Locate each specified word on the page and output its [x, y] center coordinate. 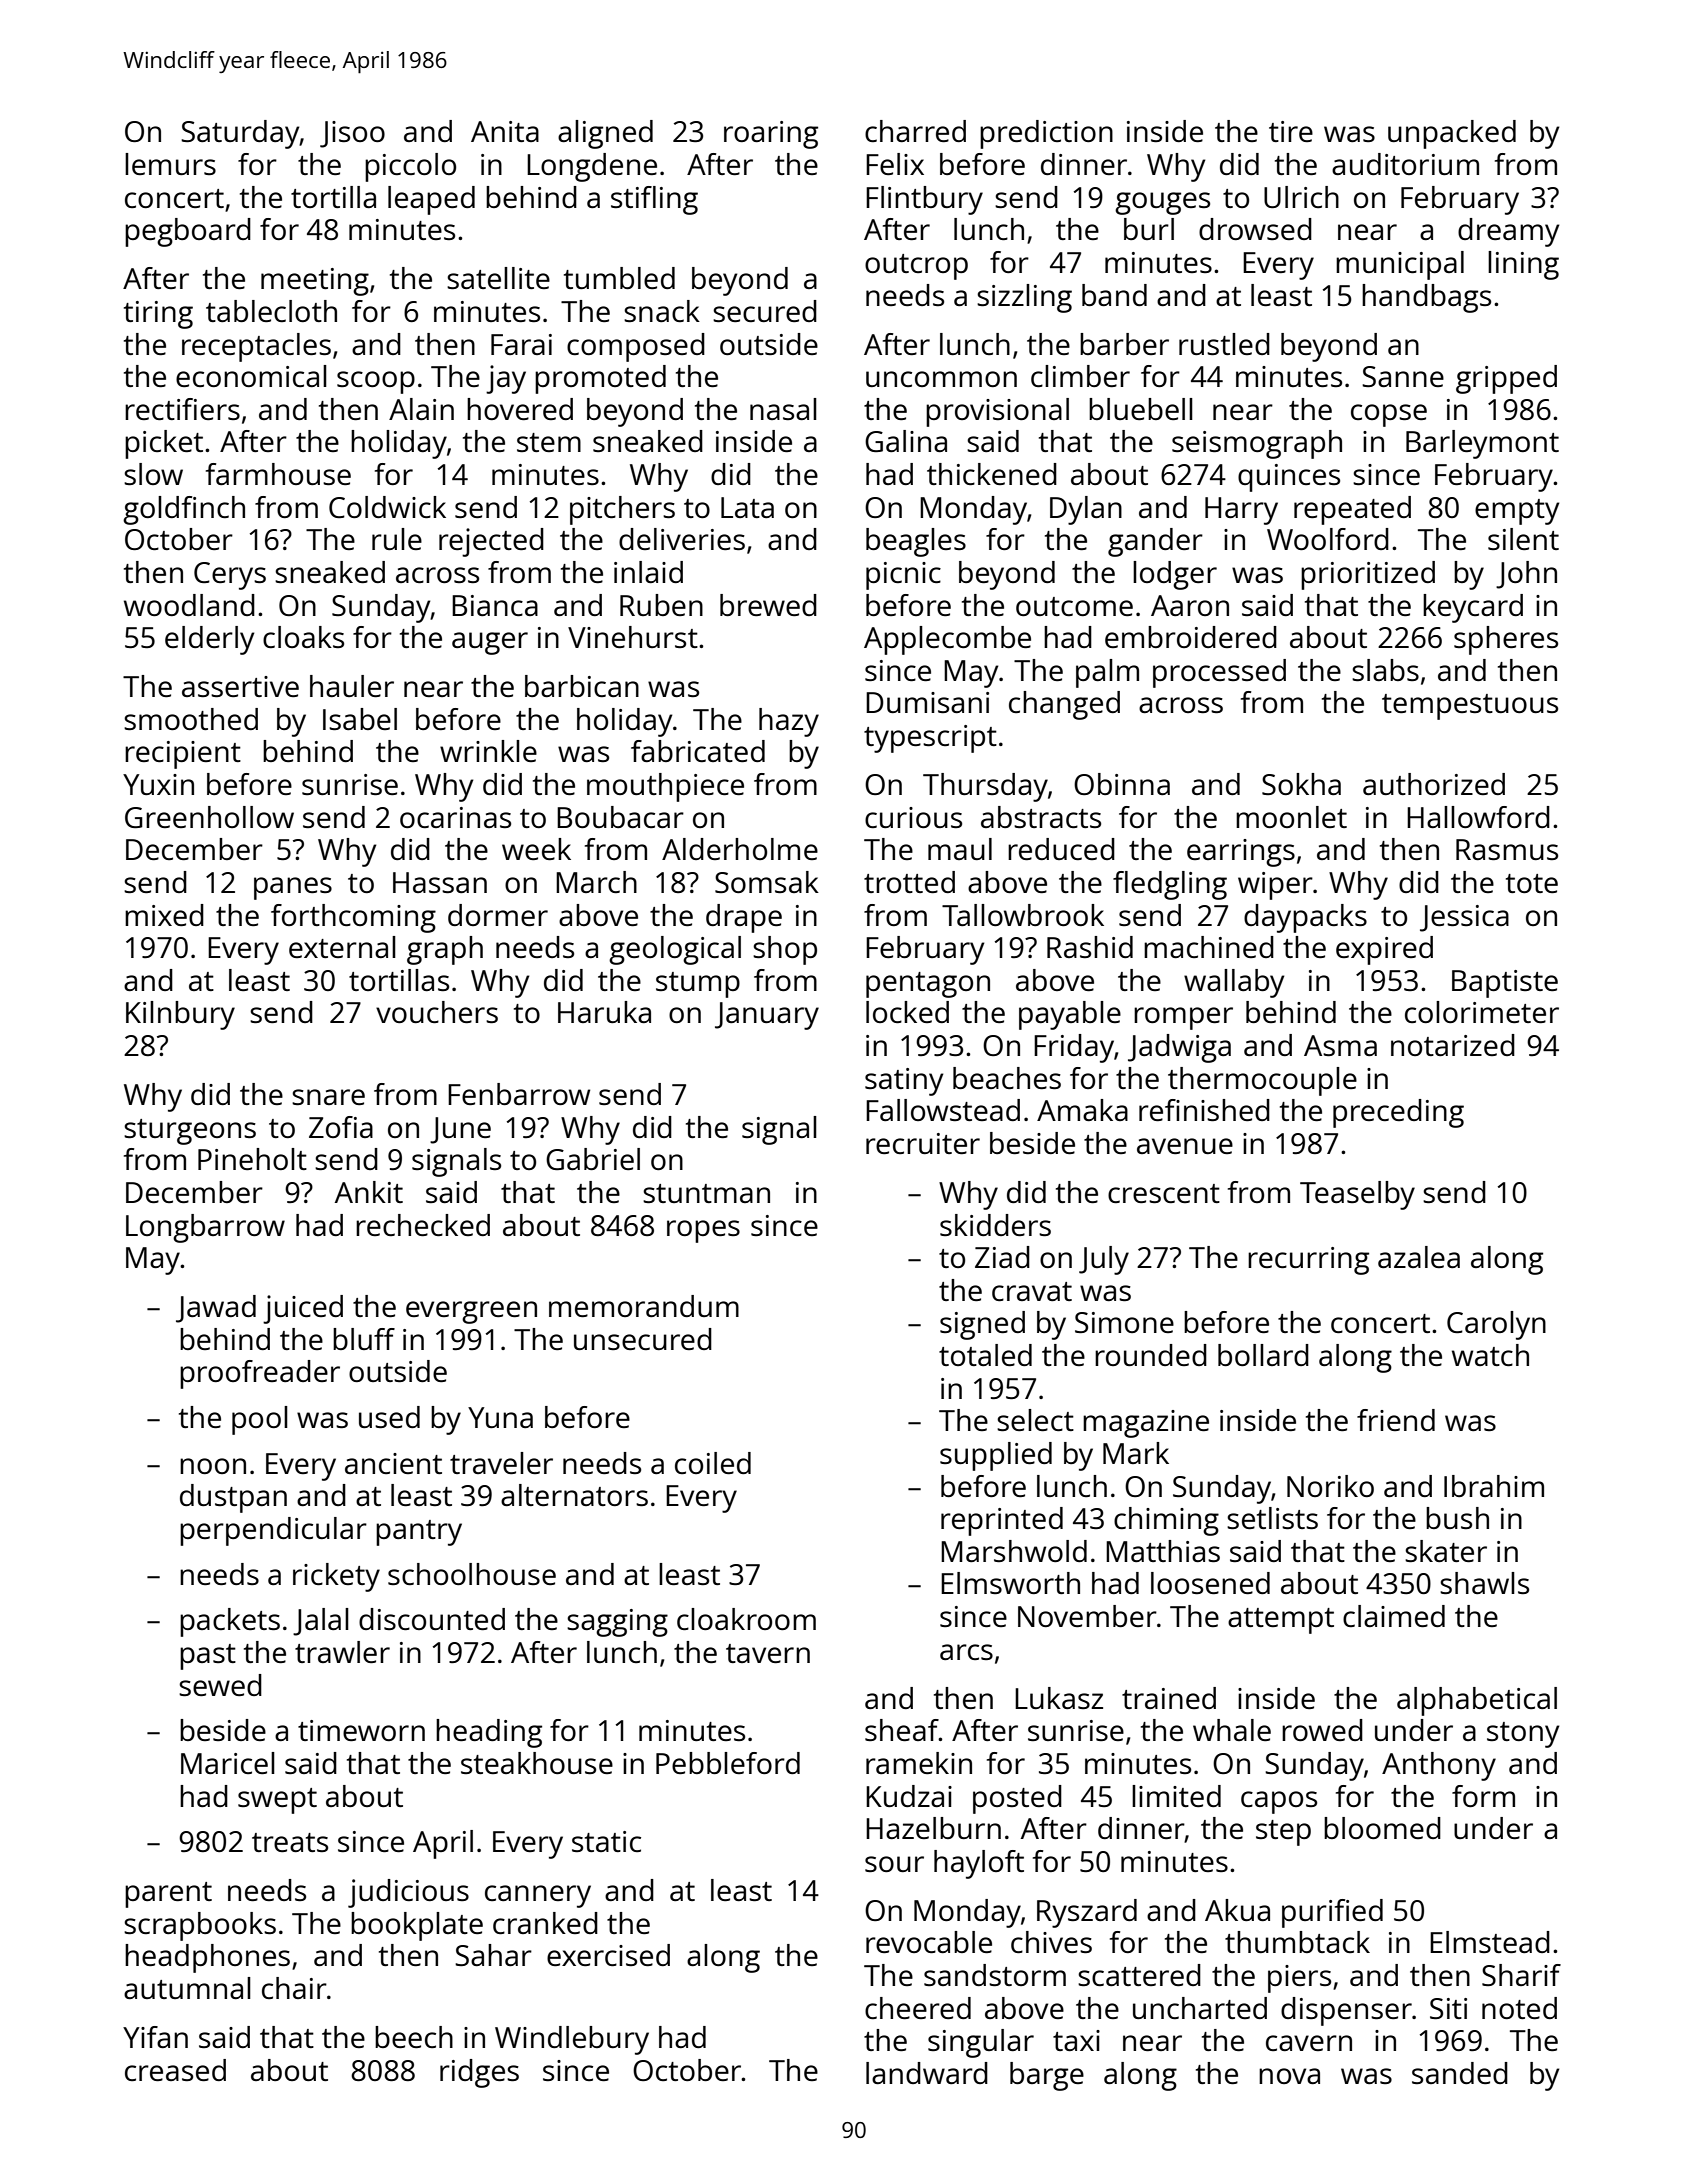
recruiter [923, 1143]
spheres [1506, 640]
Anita [505, 131]
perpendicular [273, 1531]
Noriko [1330, 1486]
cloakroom [746, 1619]
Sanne [1403, 376]
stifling [654, 200]
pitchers [622, 510]
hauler [352, 686]
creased [175, 2070]
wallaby [1234, 983]
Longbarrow [205, 1228]
